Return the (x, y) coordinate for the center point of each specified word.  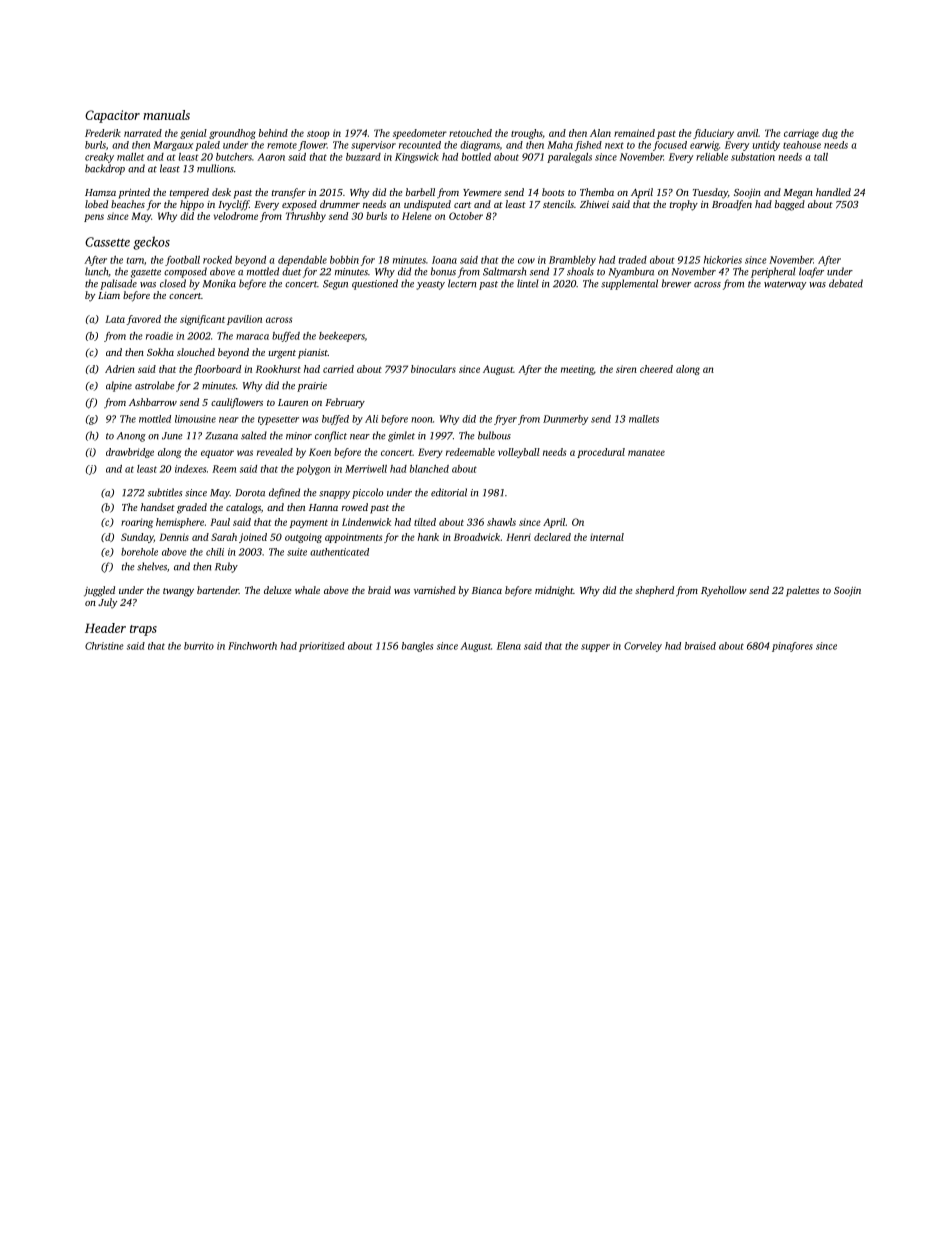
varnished (435, 590)
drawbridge (130, 453)
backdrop (105, 169)
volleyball (519, 453)
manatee (646, 453)
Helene (417, 216)
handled (833, 192)
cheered (656, 369)
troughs (526, 134)
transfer (289, 193)
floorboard (217, 370)
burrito (199, 646)
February (345, 403)
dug (830, 134)
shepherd (654, 591)
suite (297, 552)
